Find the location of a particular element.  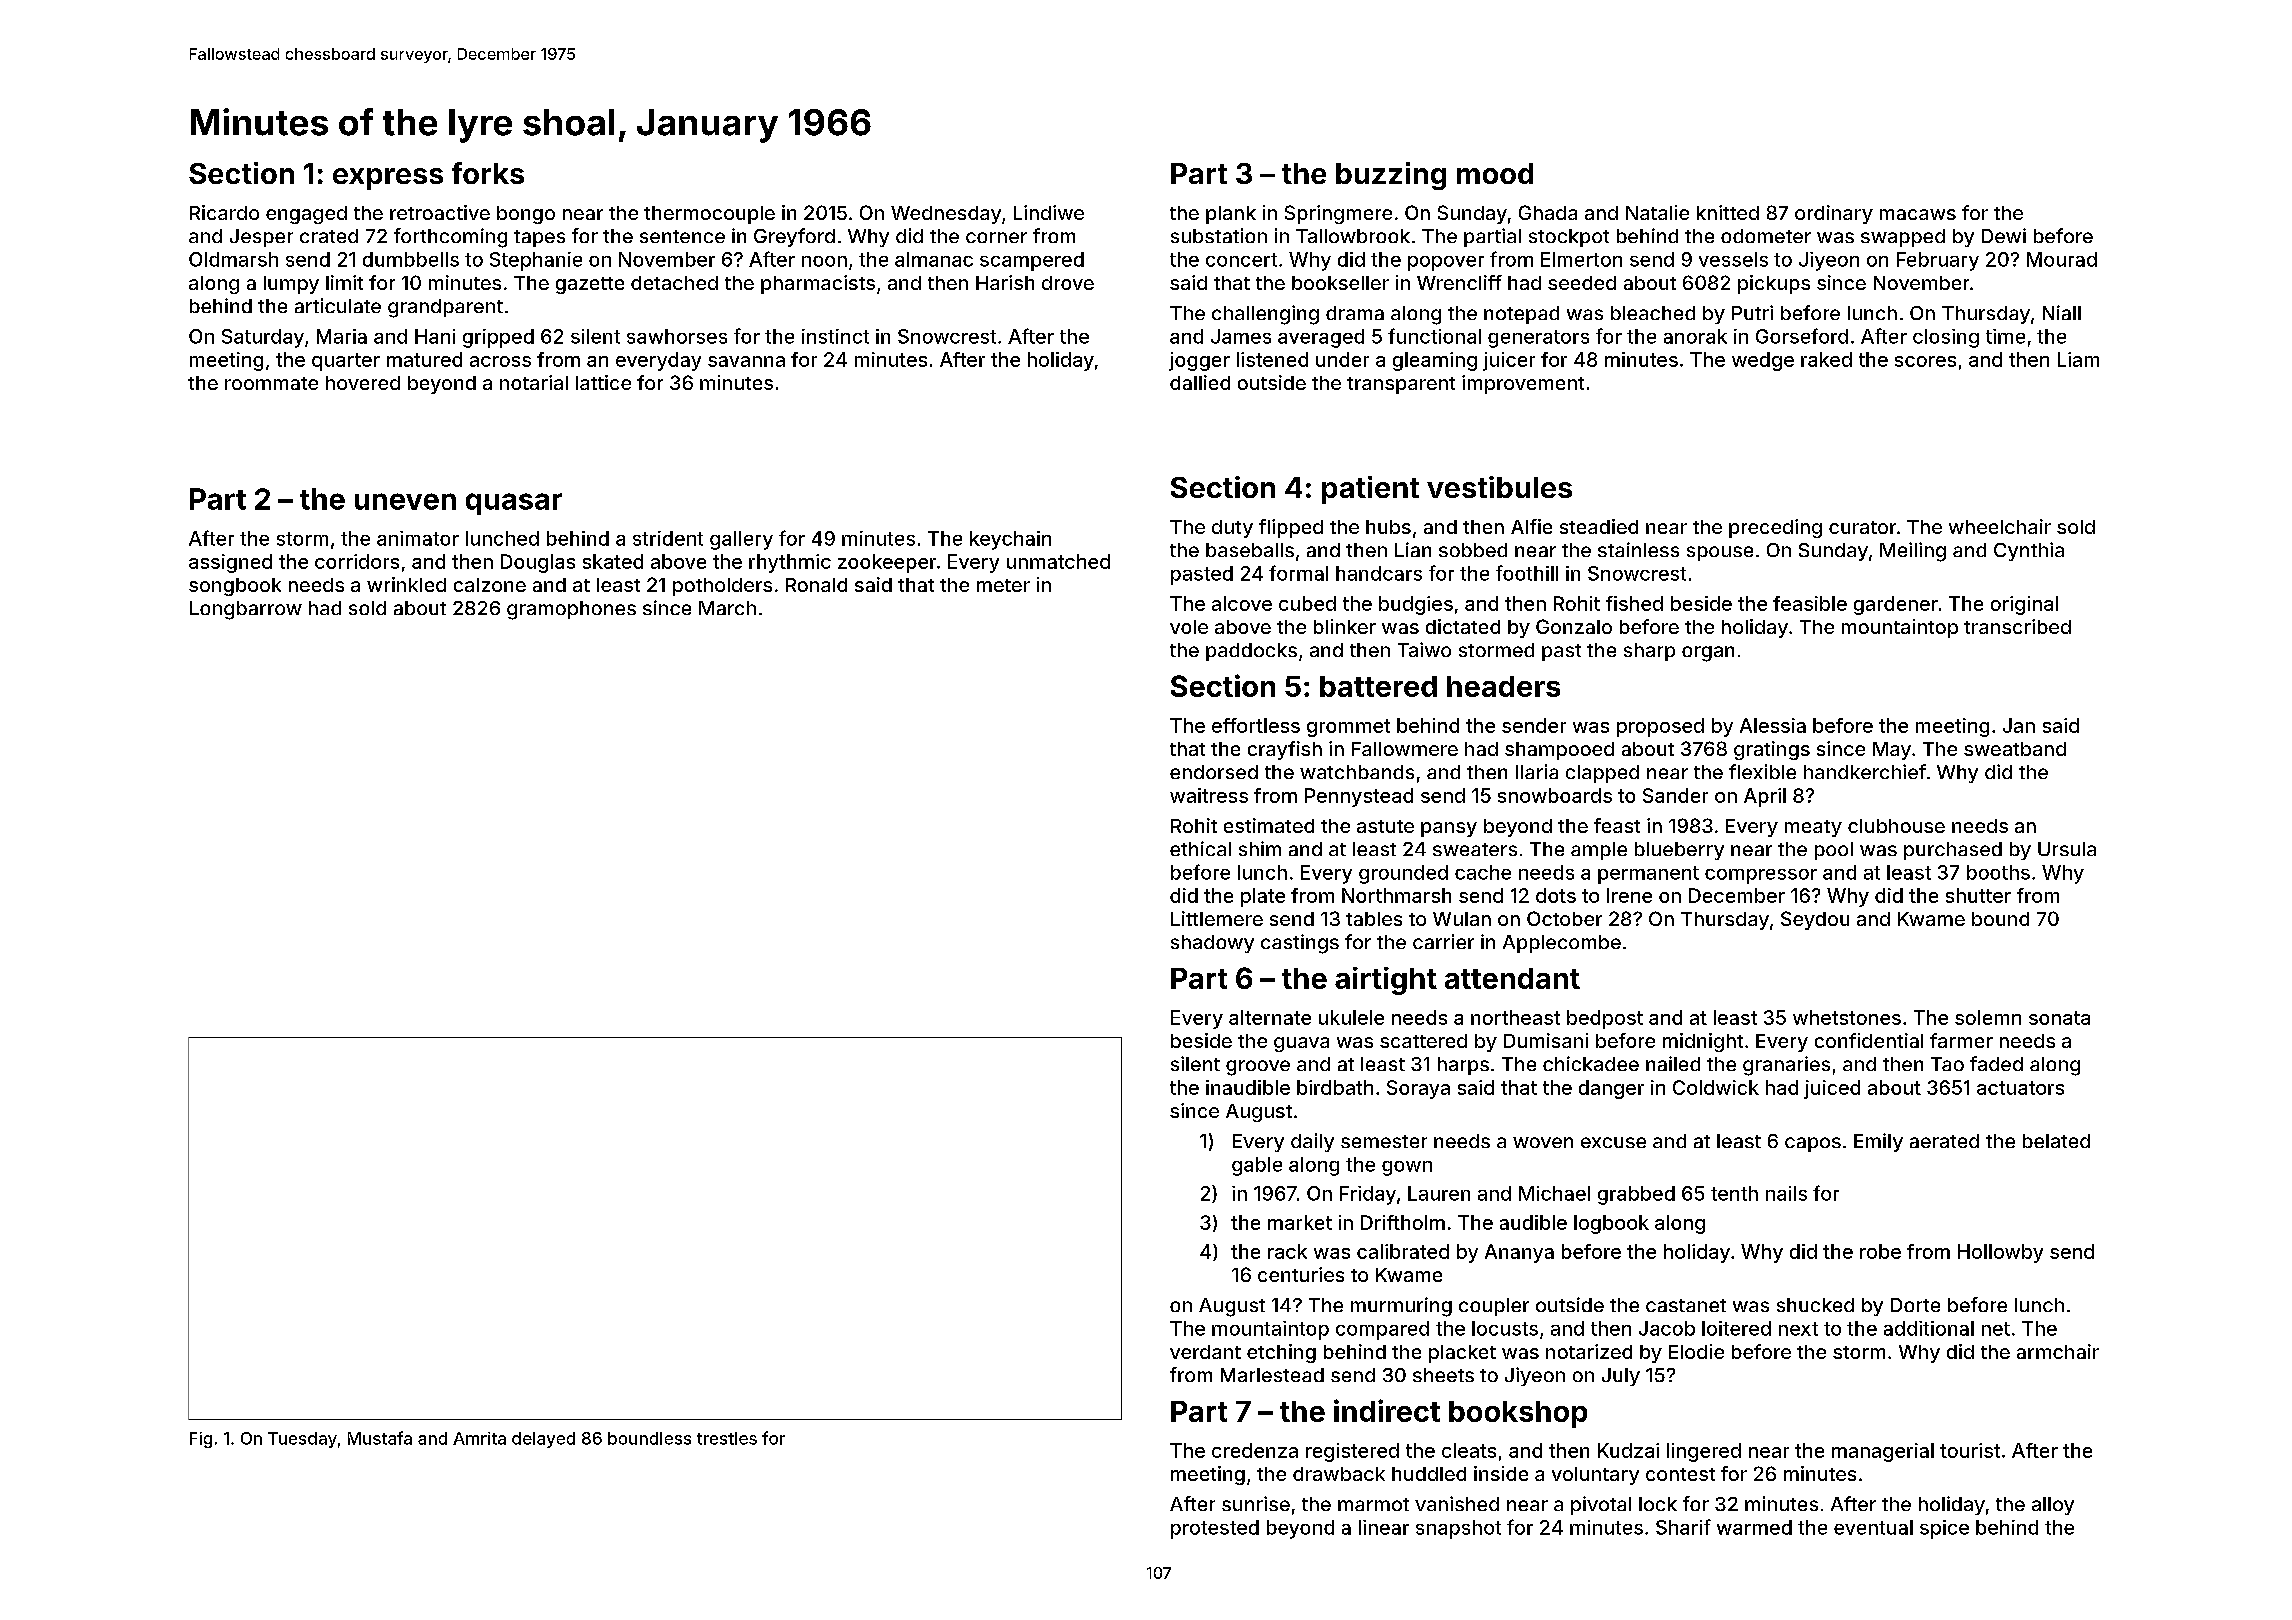

patient is located at coordinates (1370, 490).
